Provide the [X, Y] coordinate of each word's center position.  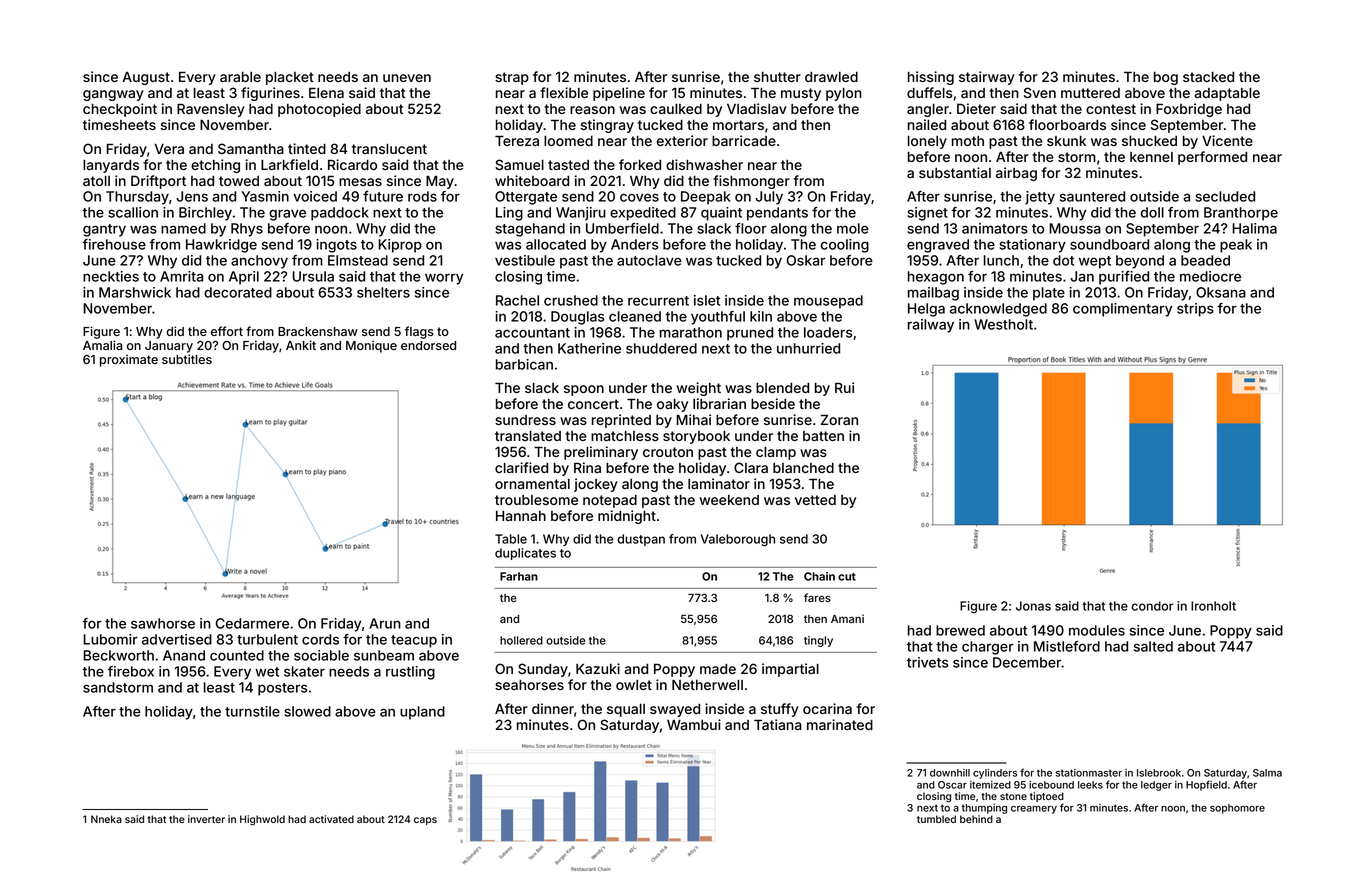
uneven [407, 78]
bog [1166, 78]
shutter [777, 77]
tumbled [936, 819]
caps [425, 821]
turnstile [252, 711]
